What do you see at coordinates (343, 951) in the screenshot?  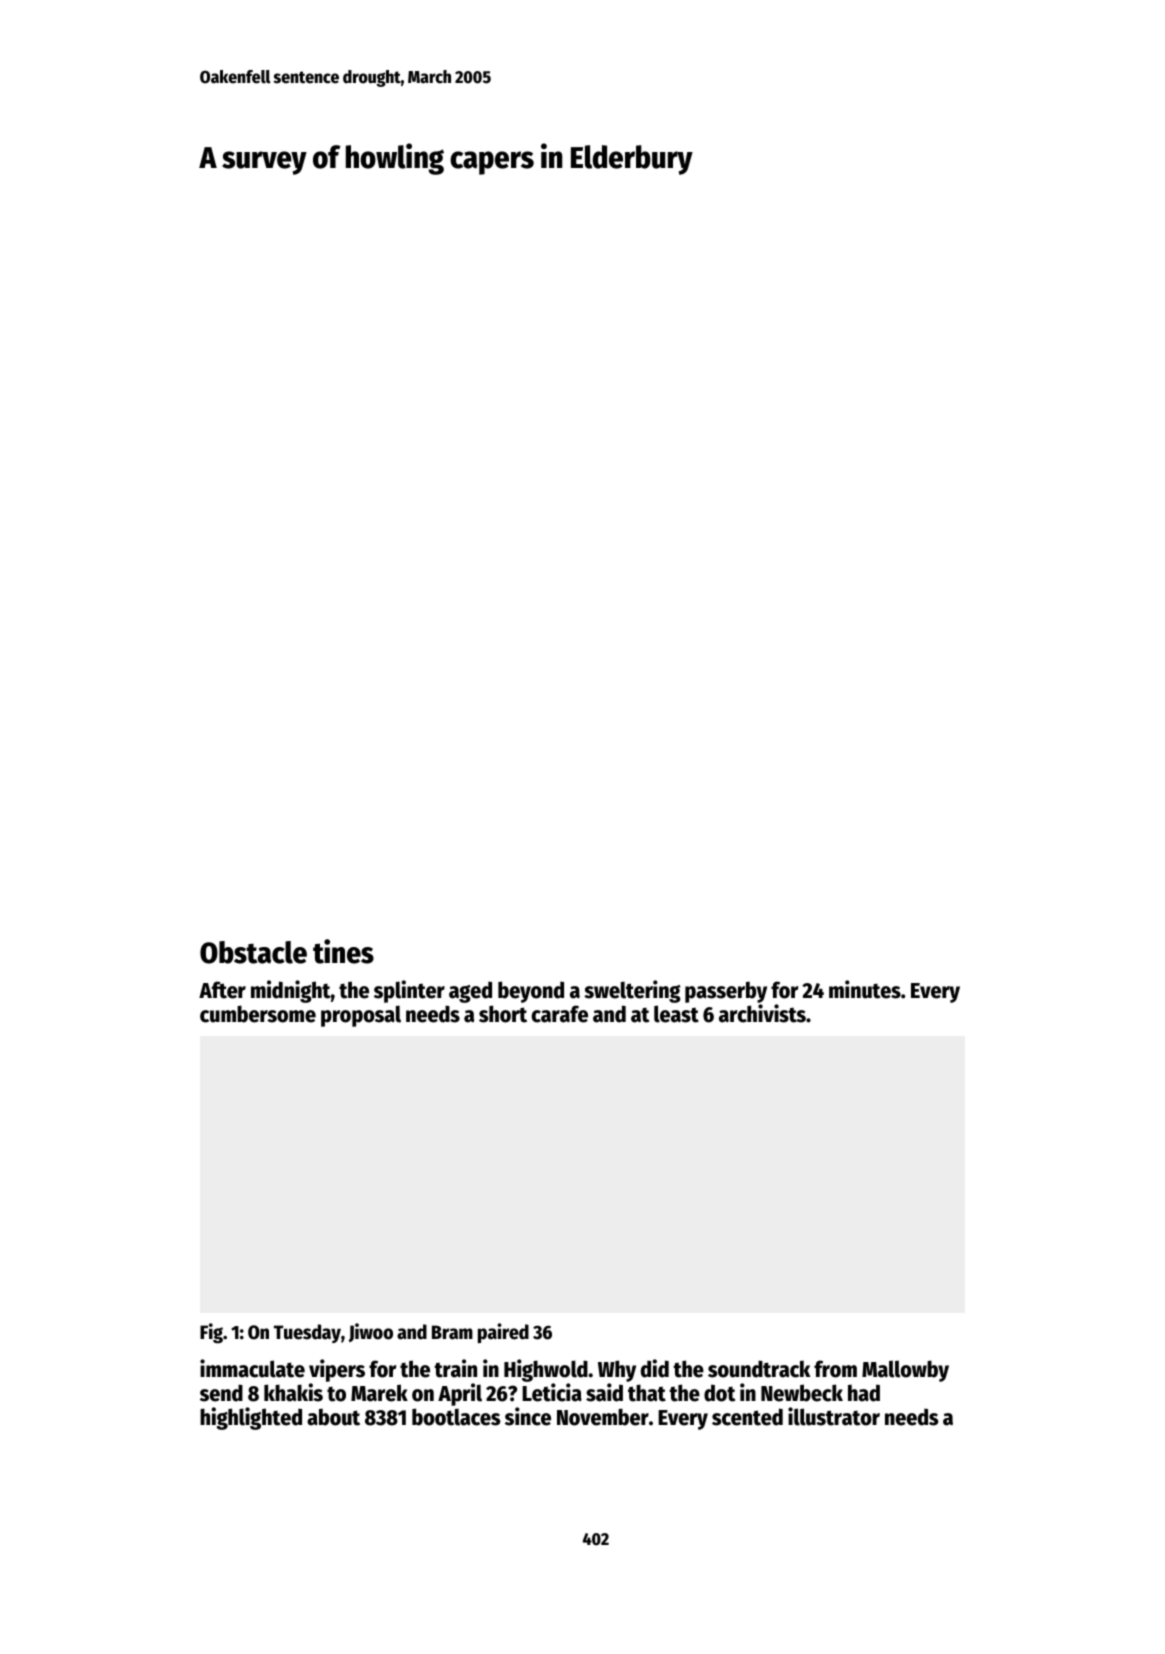 I see `tines` at bounding box center [343, 951].
